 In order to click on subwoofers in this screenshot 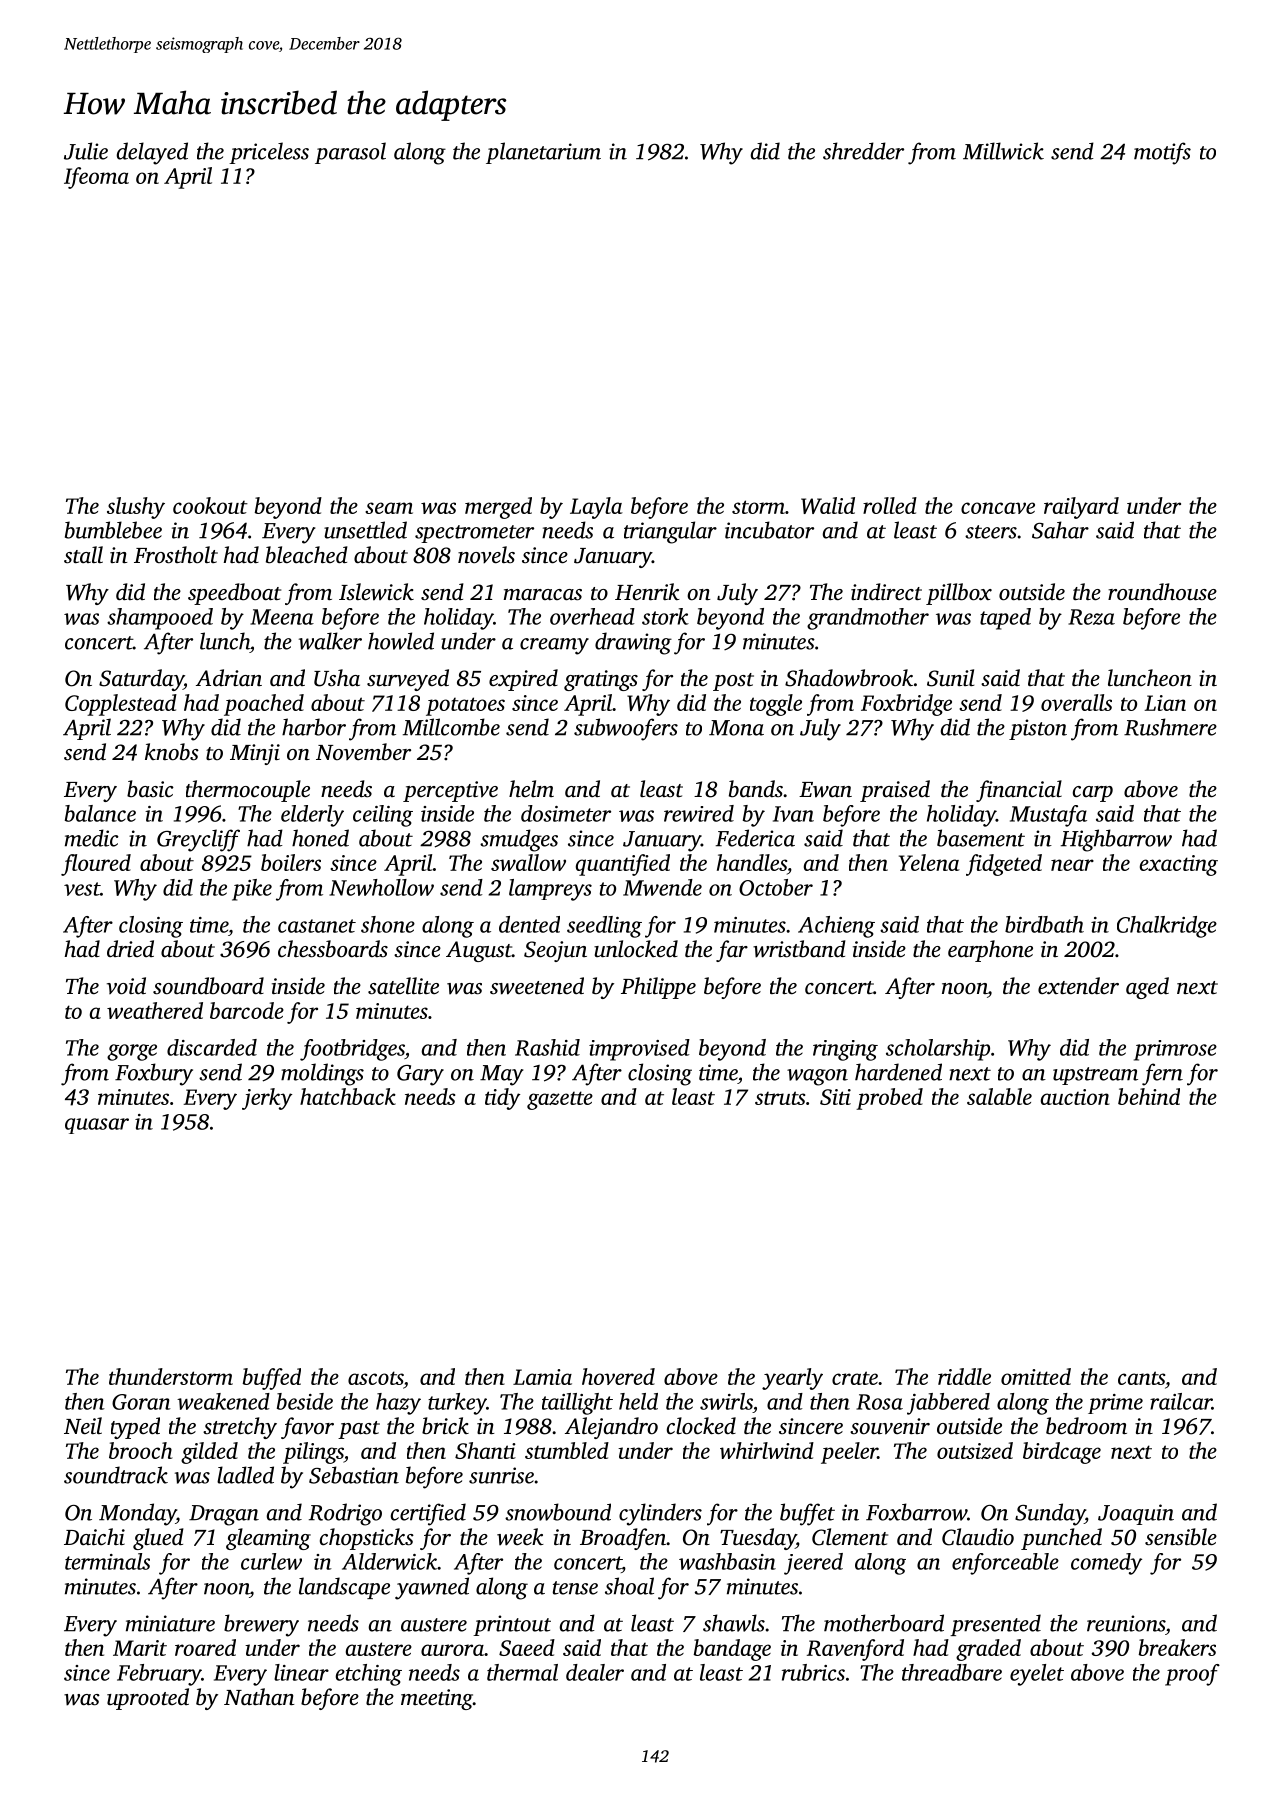, I will do `click(626, 729)`.
